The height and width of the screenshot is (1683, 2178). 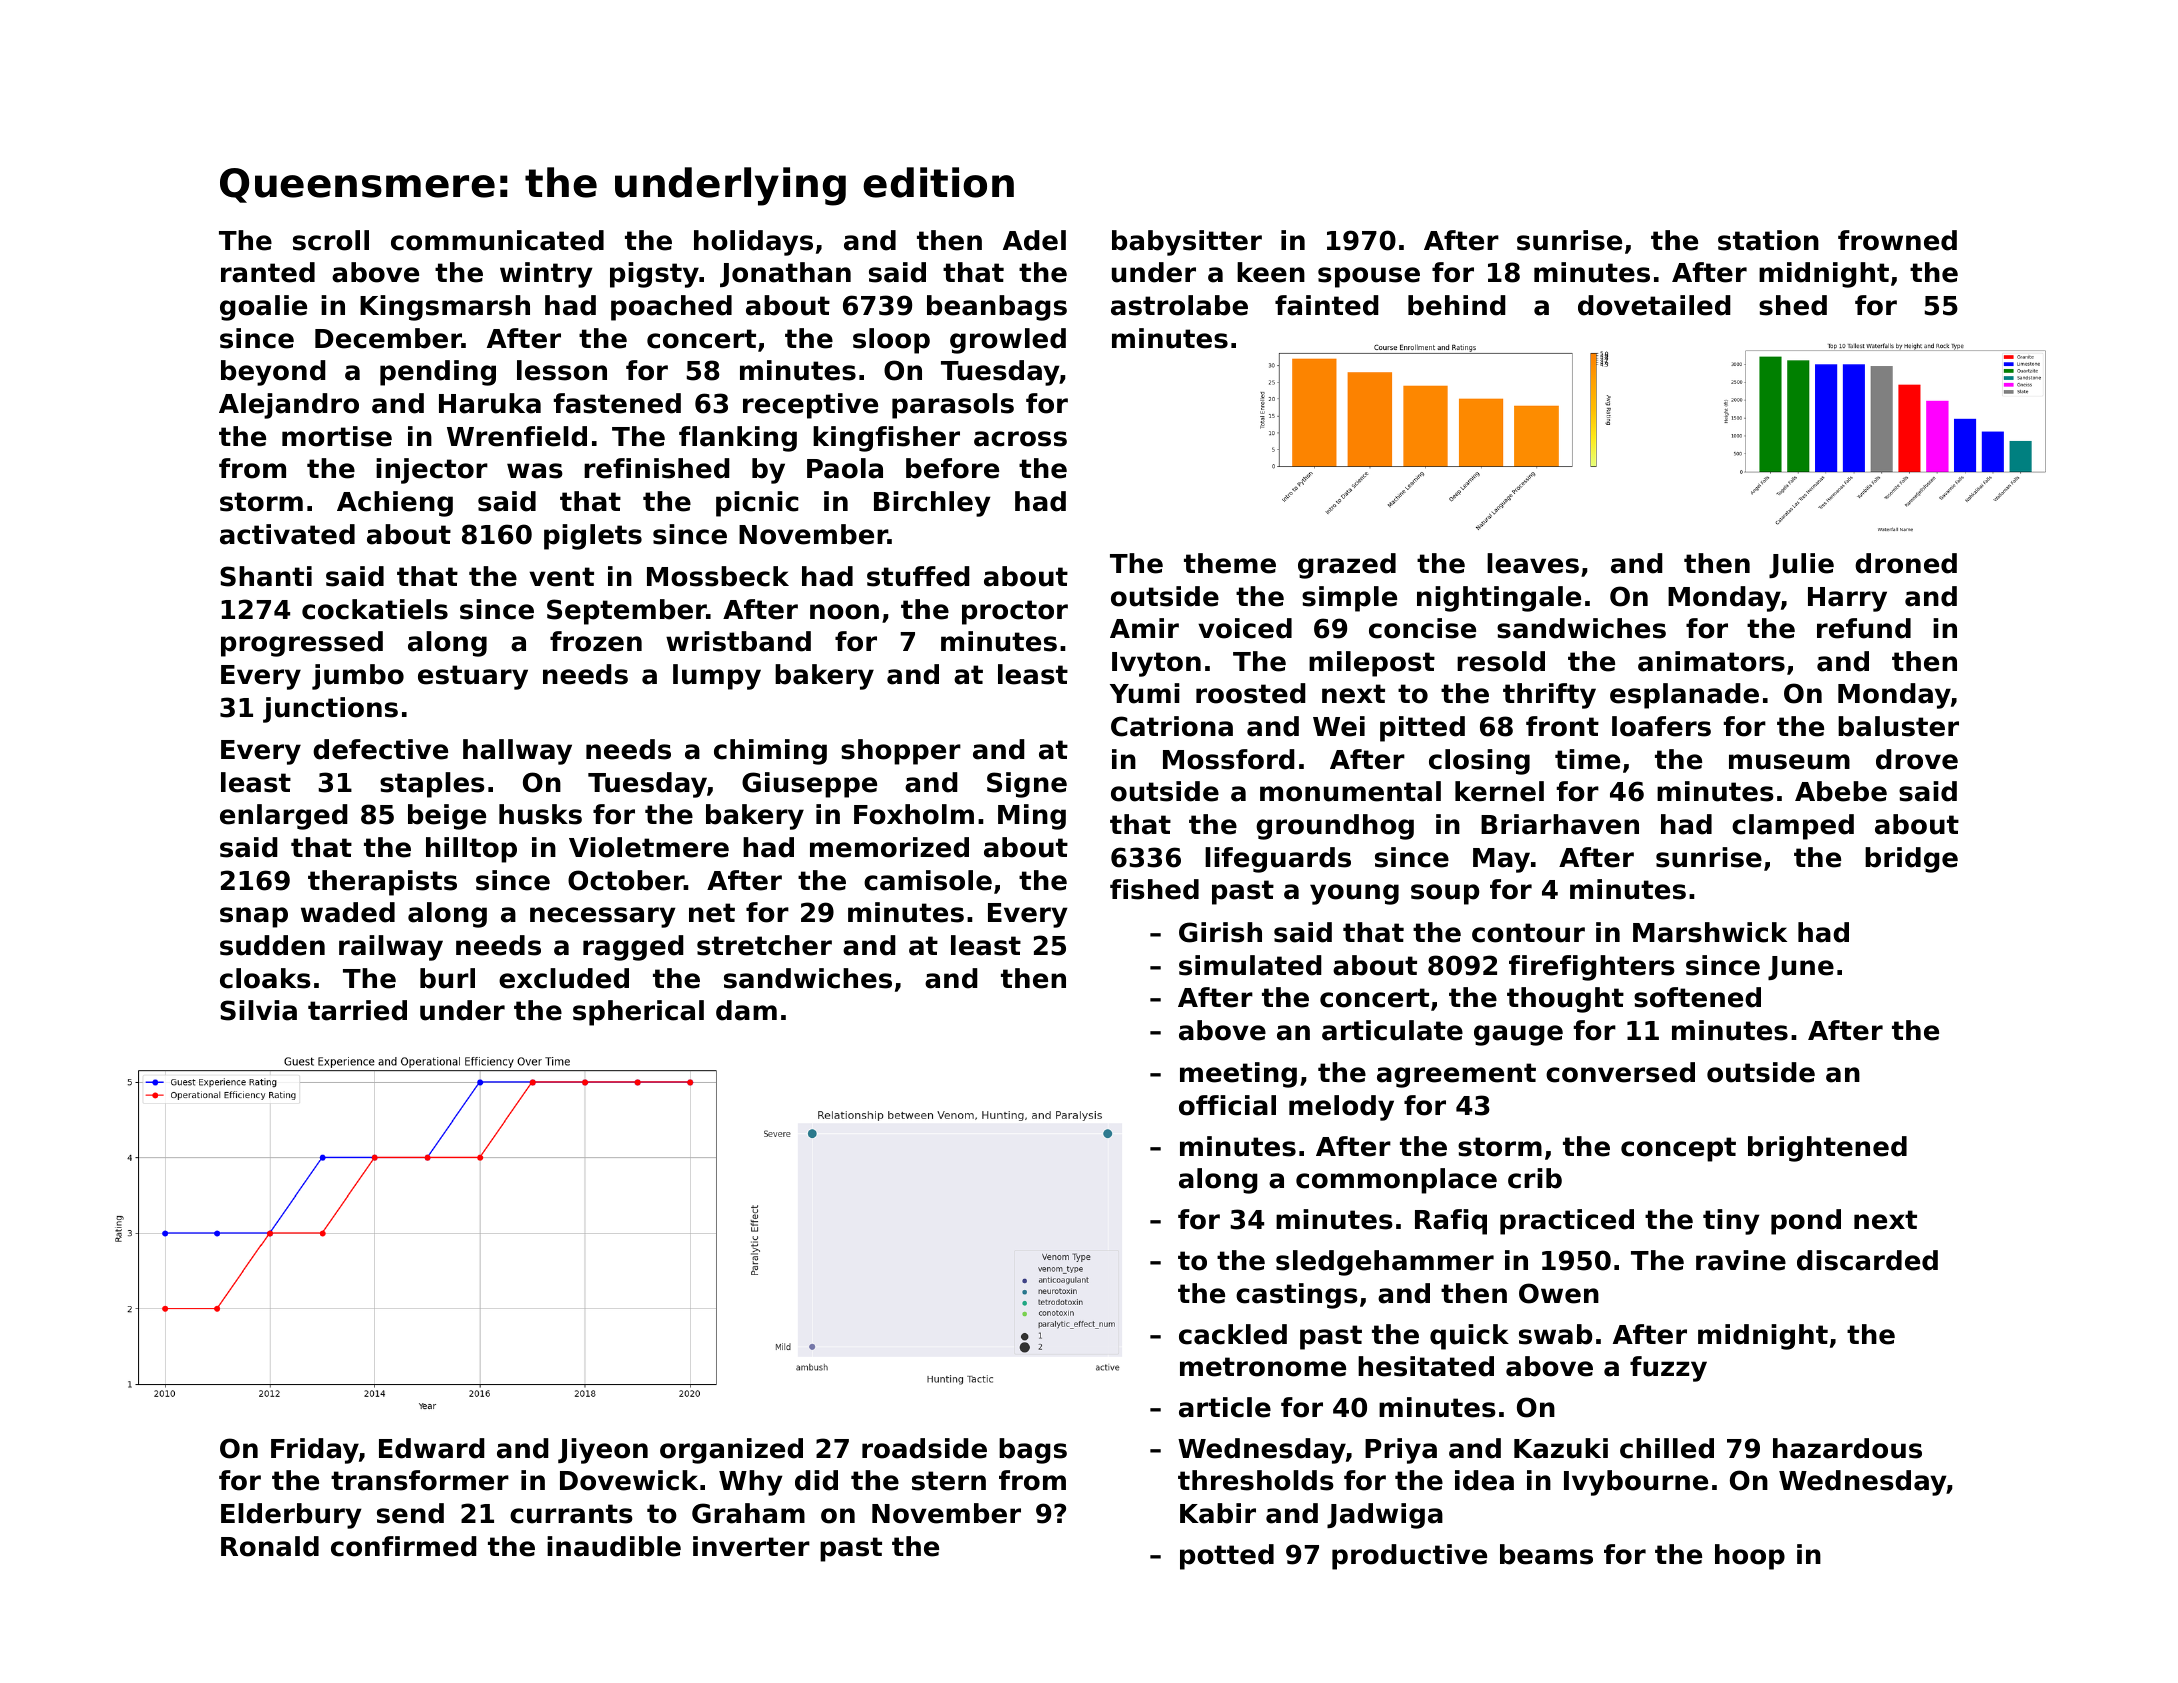 What do you see at coordinates (289, 406) in the screenshot?
I see `Alejandro` at bounding box center [289, 406].
